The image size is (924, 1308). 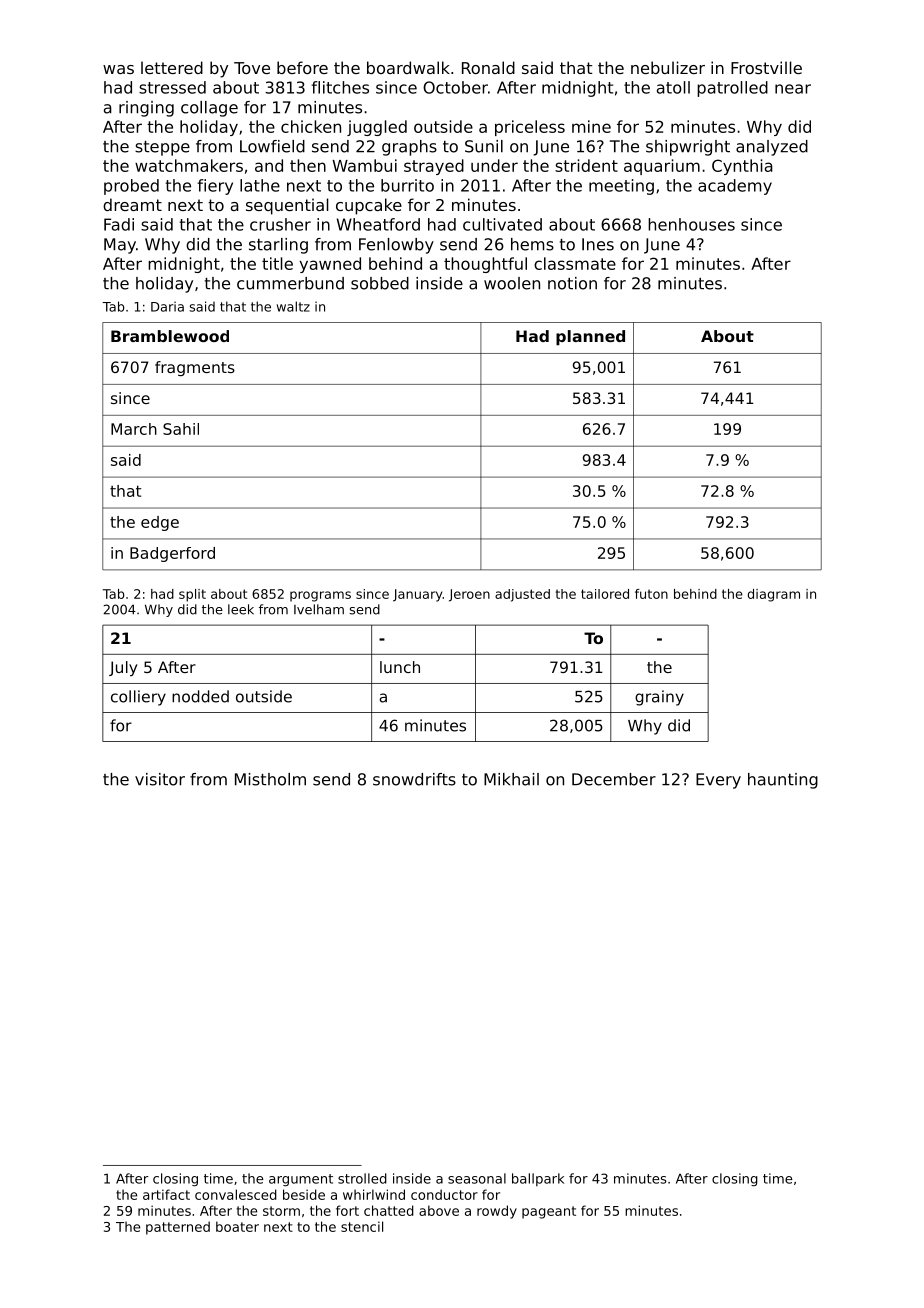 I want to click on stressed, so click(x=172, y=87).
